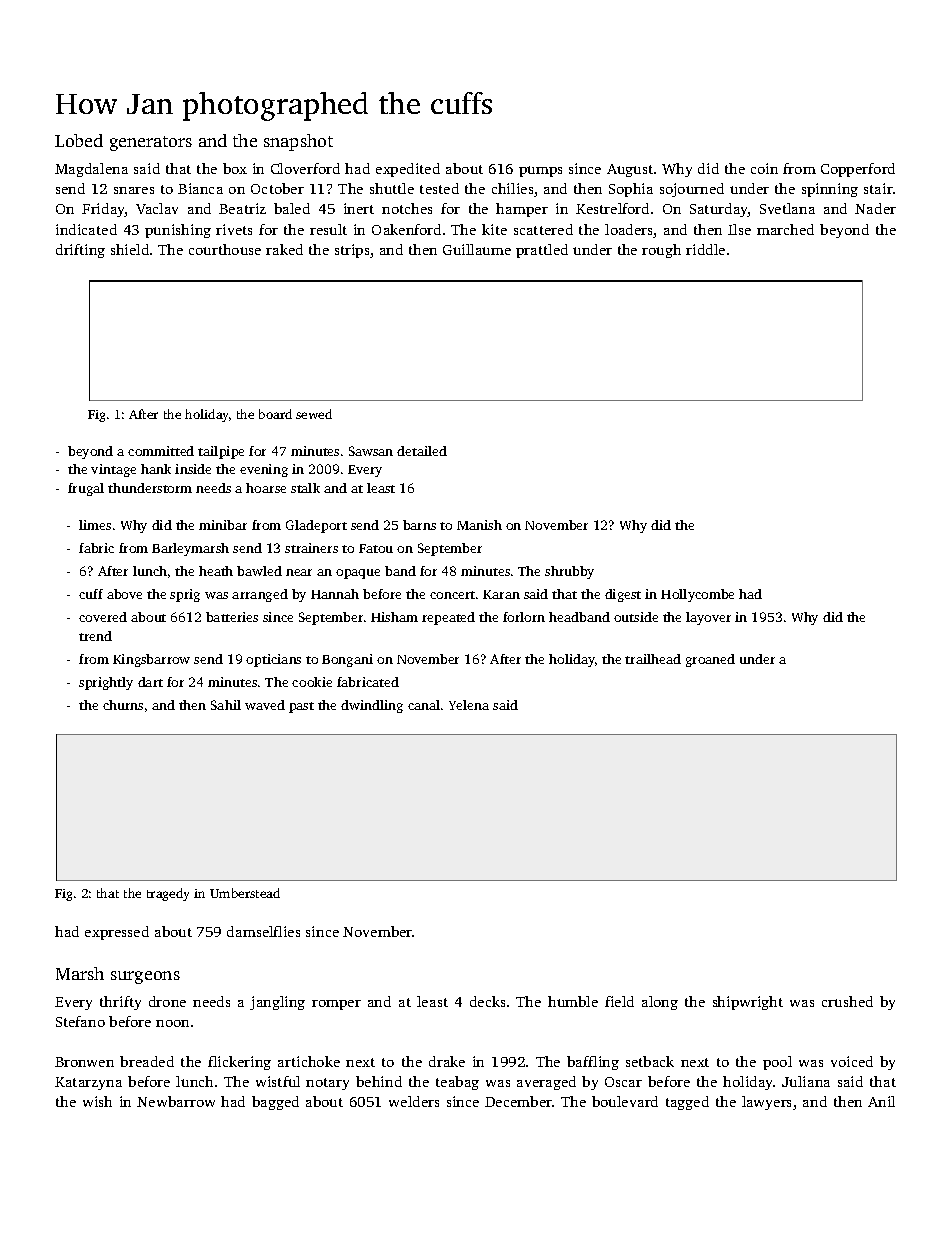  Describe the element at coordinates (156, 469) in the image. I see `hank` at that location.
